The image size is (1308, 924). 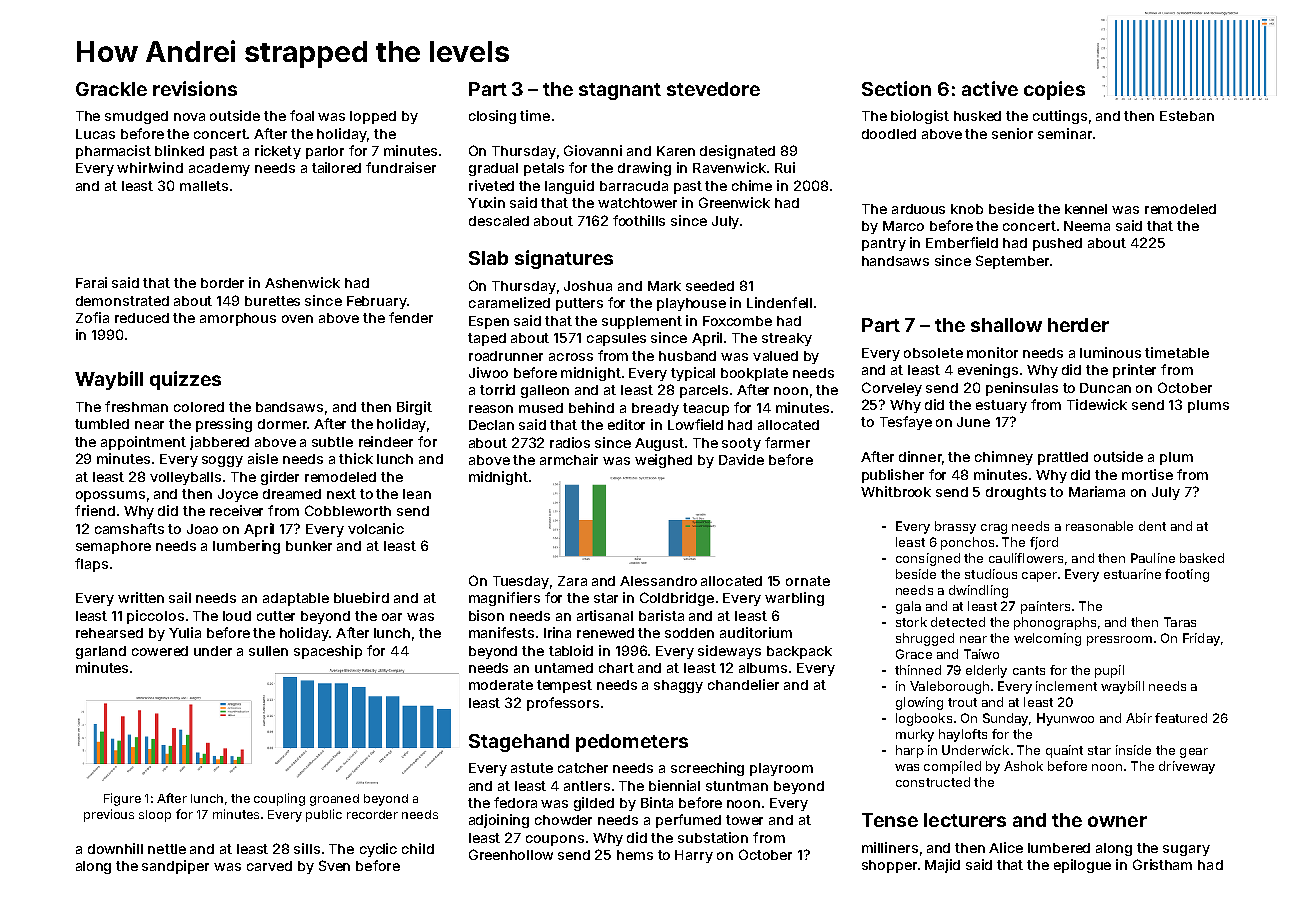 What do you see at coordinates (204, 186) in the screenshot?
I see `mallets` at bounding box center [204, 186].
